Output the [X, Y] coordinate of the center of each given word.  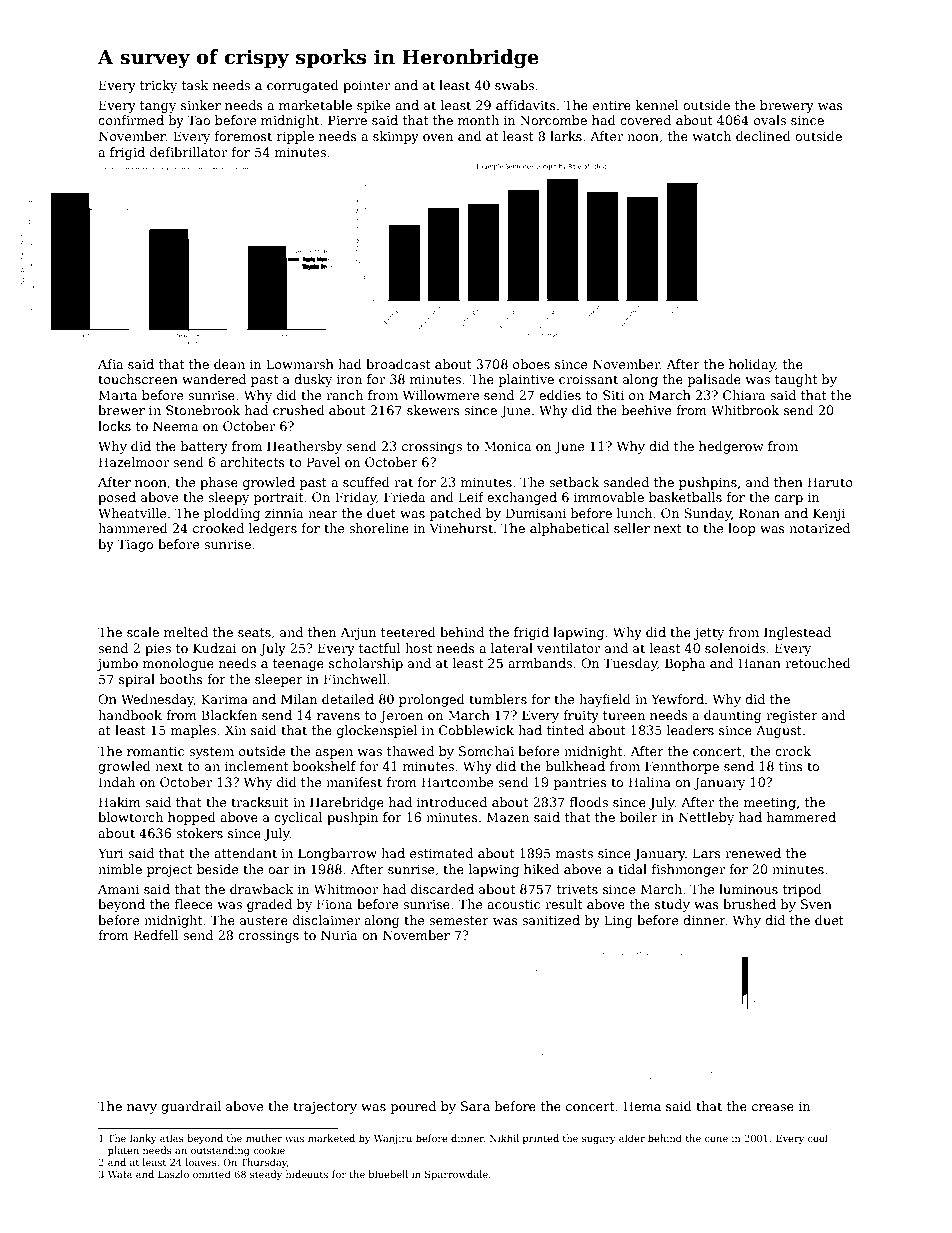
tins [791, 766]
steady [266, 1175]
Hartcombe [458, 782]
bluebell [388, 1174]
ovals [770, 120]
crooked [218, 528]
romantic [155, 751]
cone [716, 1139]
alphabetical [569, 529]
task [195, 85]
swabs [514, 85]
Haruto [830, 482]
